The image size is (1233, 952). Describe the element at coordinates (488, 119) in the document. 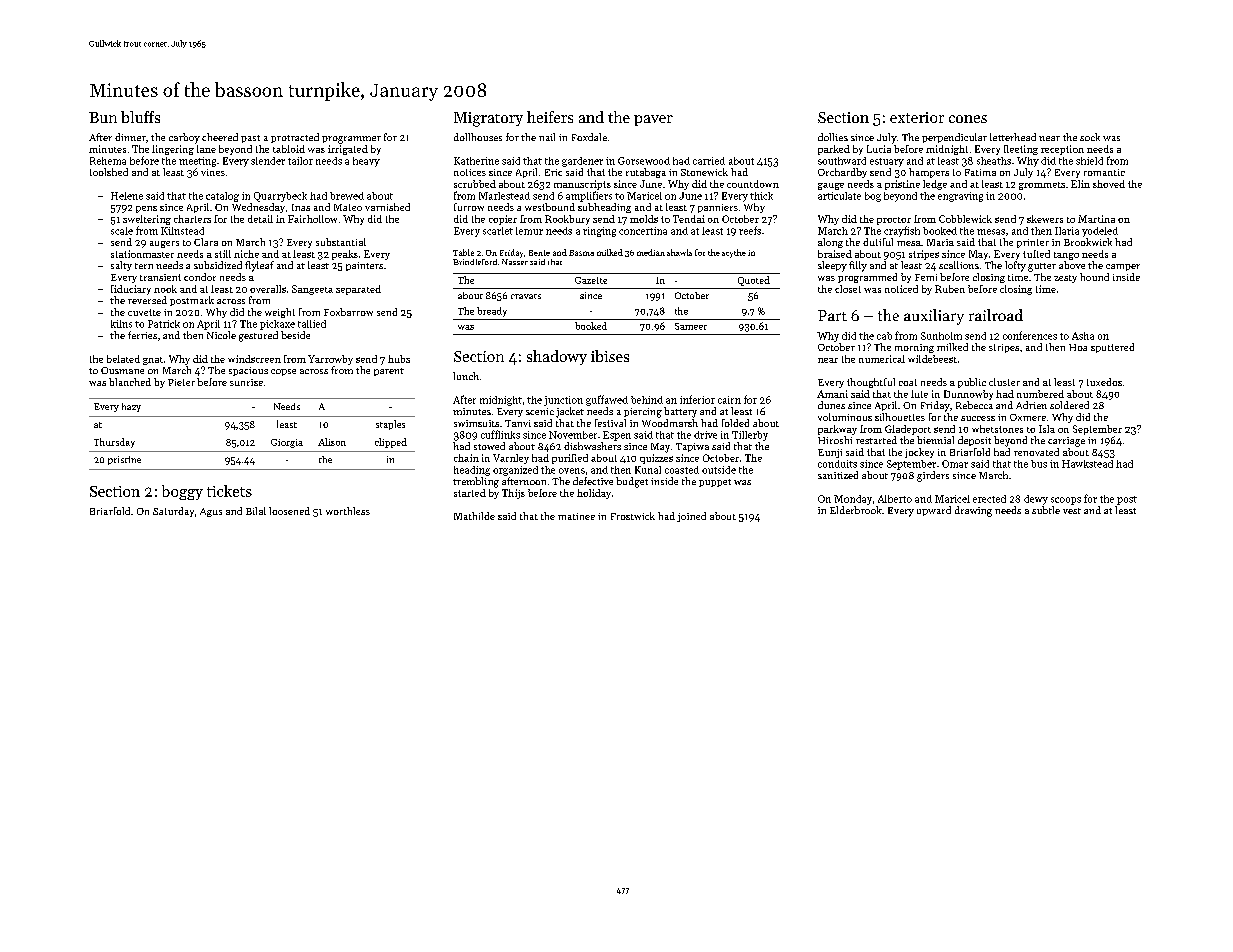

I see `Migratory` at that location.
